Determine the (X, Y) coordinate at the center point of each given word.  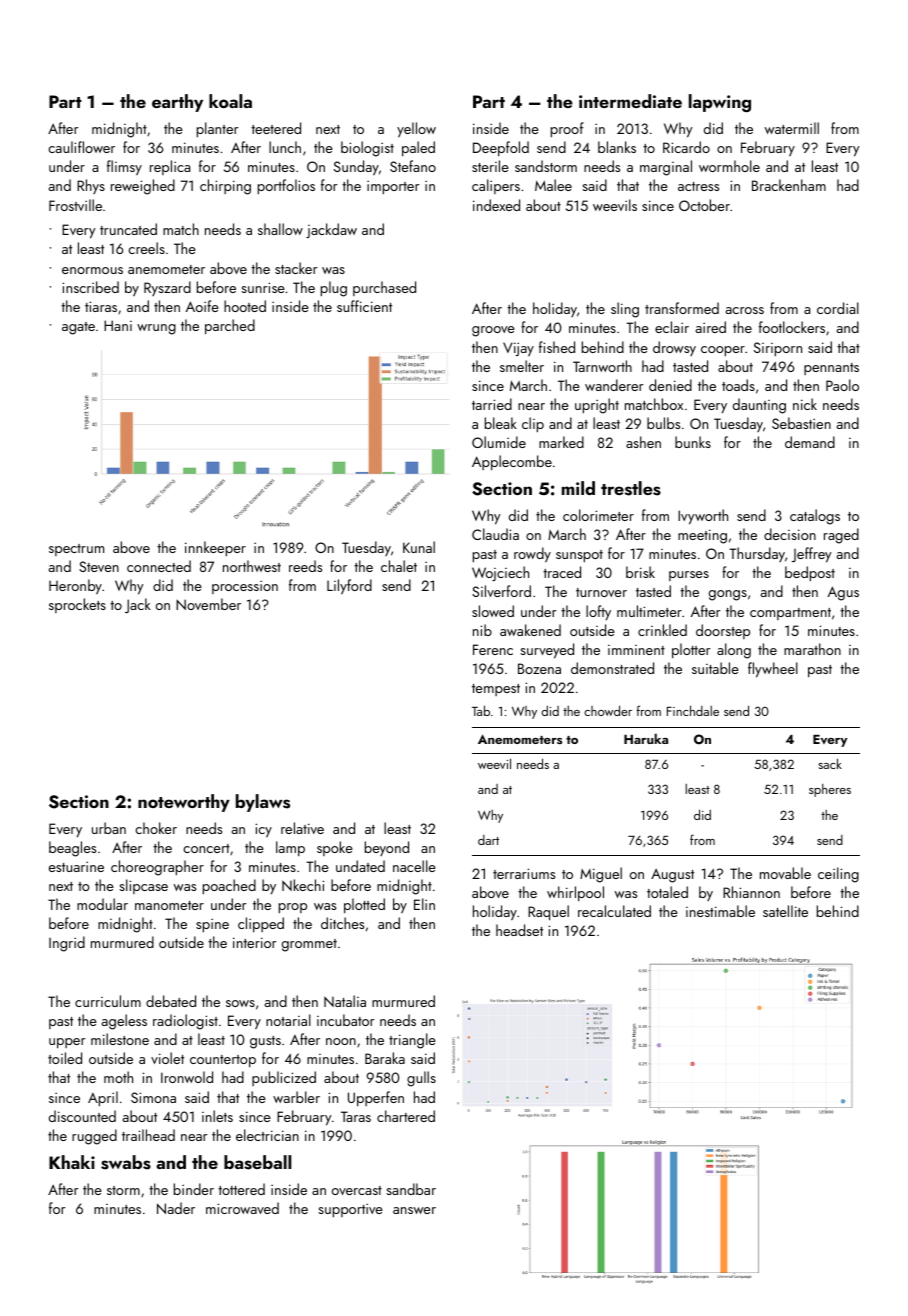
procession (245, 587)
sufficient (364, 306)
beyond (387, 848)
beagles (72, 849)
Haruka (646, 738)
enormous (92, 270)
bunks (693, 442)
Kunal (419, 547)
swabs (126, 1162)
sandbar (411, 1189)
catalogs (815, 517)
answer (414, 1210)
